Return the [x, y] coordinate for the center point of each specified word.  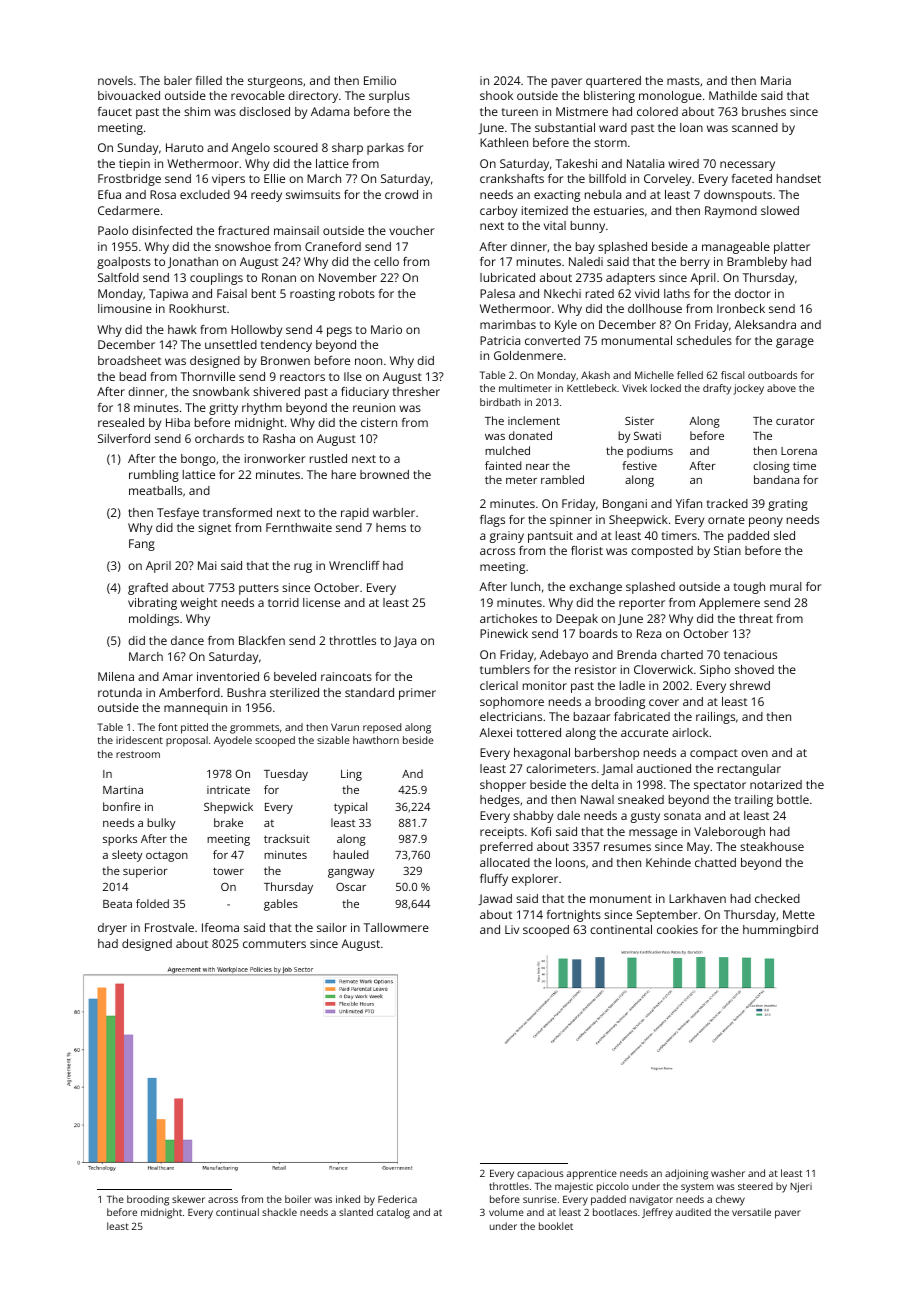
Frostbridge [129, 180]
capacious [540, 1174]
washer [728, 1173]
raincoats [346, 676]
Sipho [715, 671]
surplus [389, 97]
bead [133, 376]
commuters [274, 944]
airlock [690, 732]
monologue [670, 97]
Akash [595, 375]
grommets [254, 729]
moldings [154, 620]
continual [237, 1212]
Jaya [404, 642]
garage [795, 343]
